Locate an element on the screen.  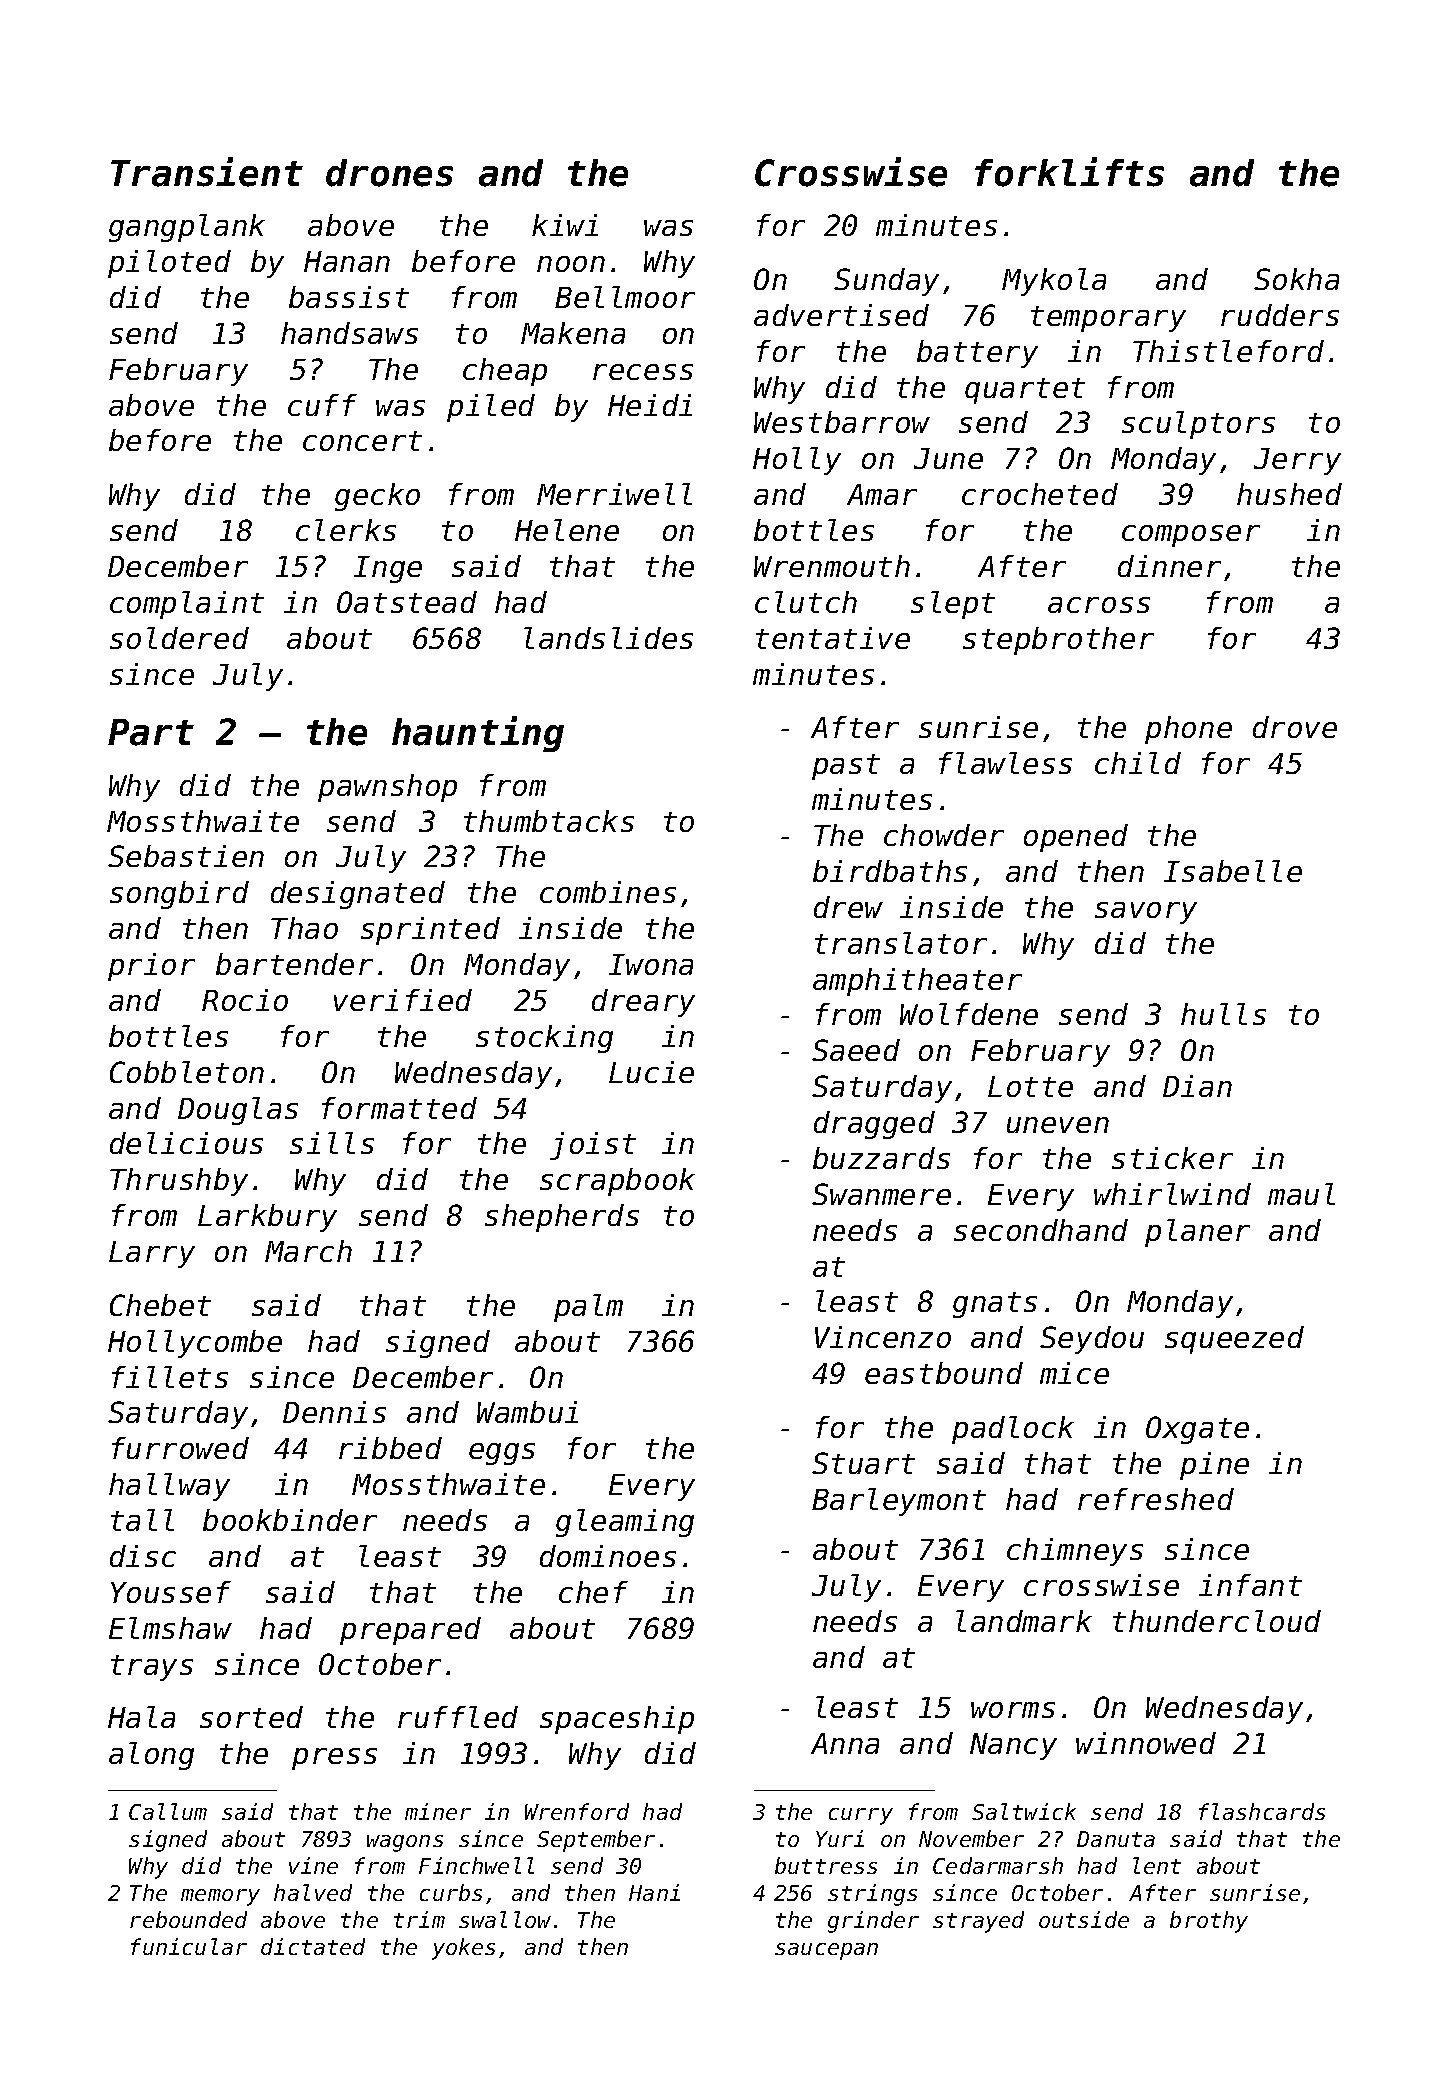
crocheted is located at coordinates (1040, 494).
